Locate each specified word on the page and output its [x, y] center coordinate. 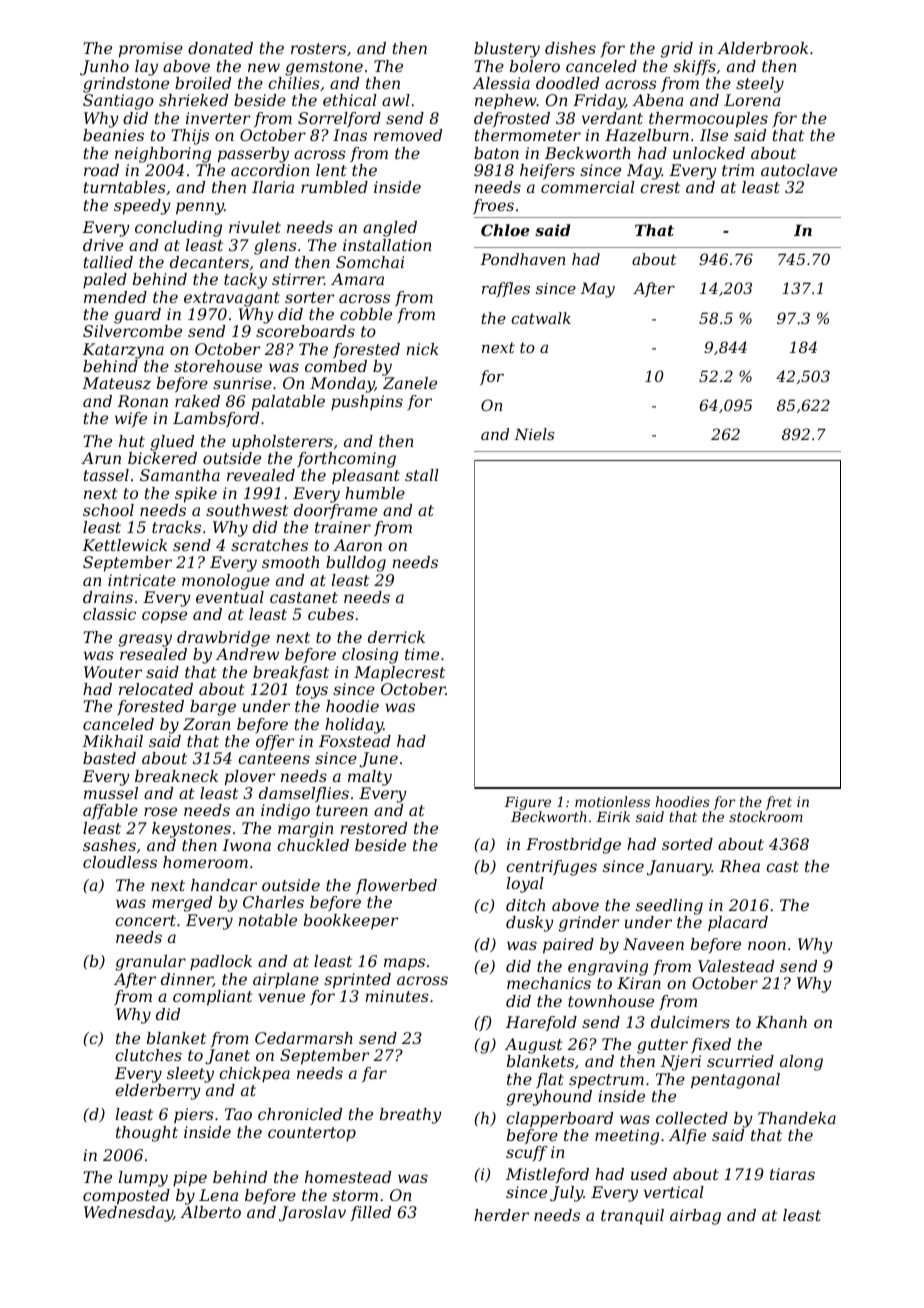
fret [779, 803]
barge [213, 708]
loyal [525, 885]
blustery [507, 50]
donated [220, 48]
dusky [530, 924]
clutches [148, 1055]
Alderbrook [762, 48]
